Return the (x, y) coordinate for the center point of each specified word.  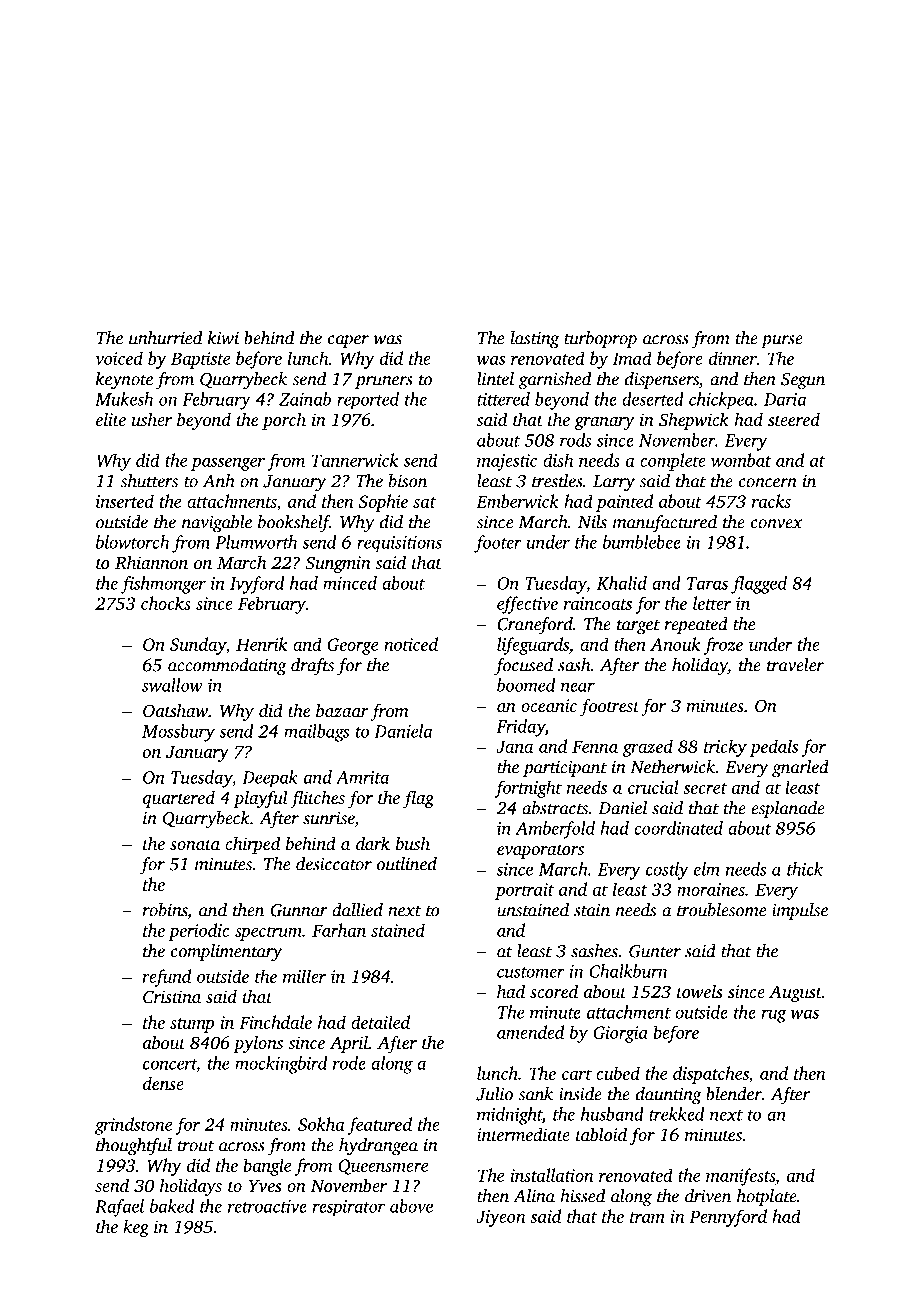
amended (530, 1032)
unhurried (165, 338)
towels (699, 991)
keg (136, 1228)
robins (164, 910)
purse (782, 341)
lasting (535, 340)
